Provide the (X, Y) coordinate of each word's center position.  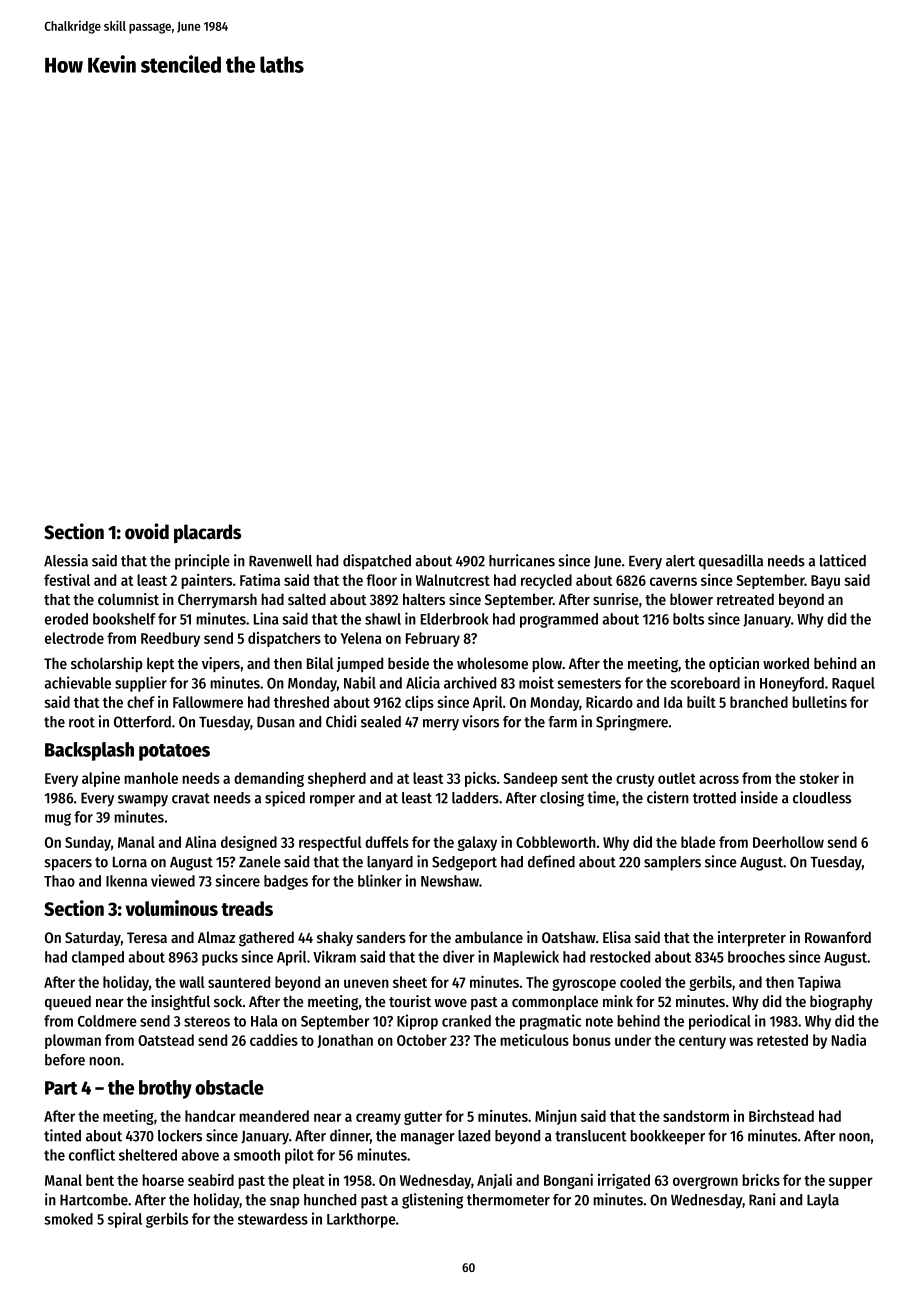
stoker (819, 778)
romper (332, 801)
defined (551, 861)
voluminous (172, 908)
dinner (350, 1135)
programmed (559, 620)
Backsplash (89, 751)
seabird (211, 1180)
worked (786, 663)
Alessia (66, 560)
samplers (672, 863)
